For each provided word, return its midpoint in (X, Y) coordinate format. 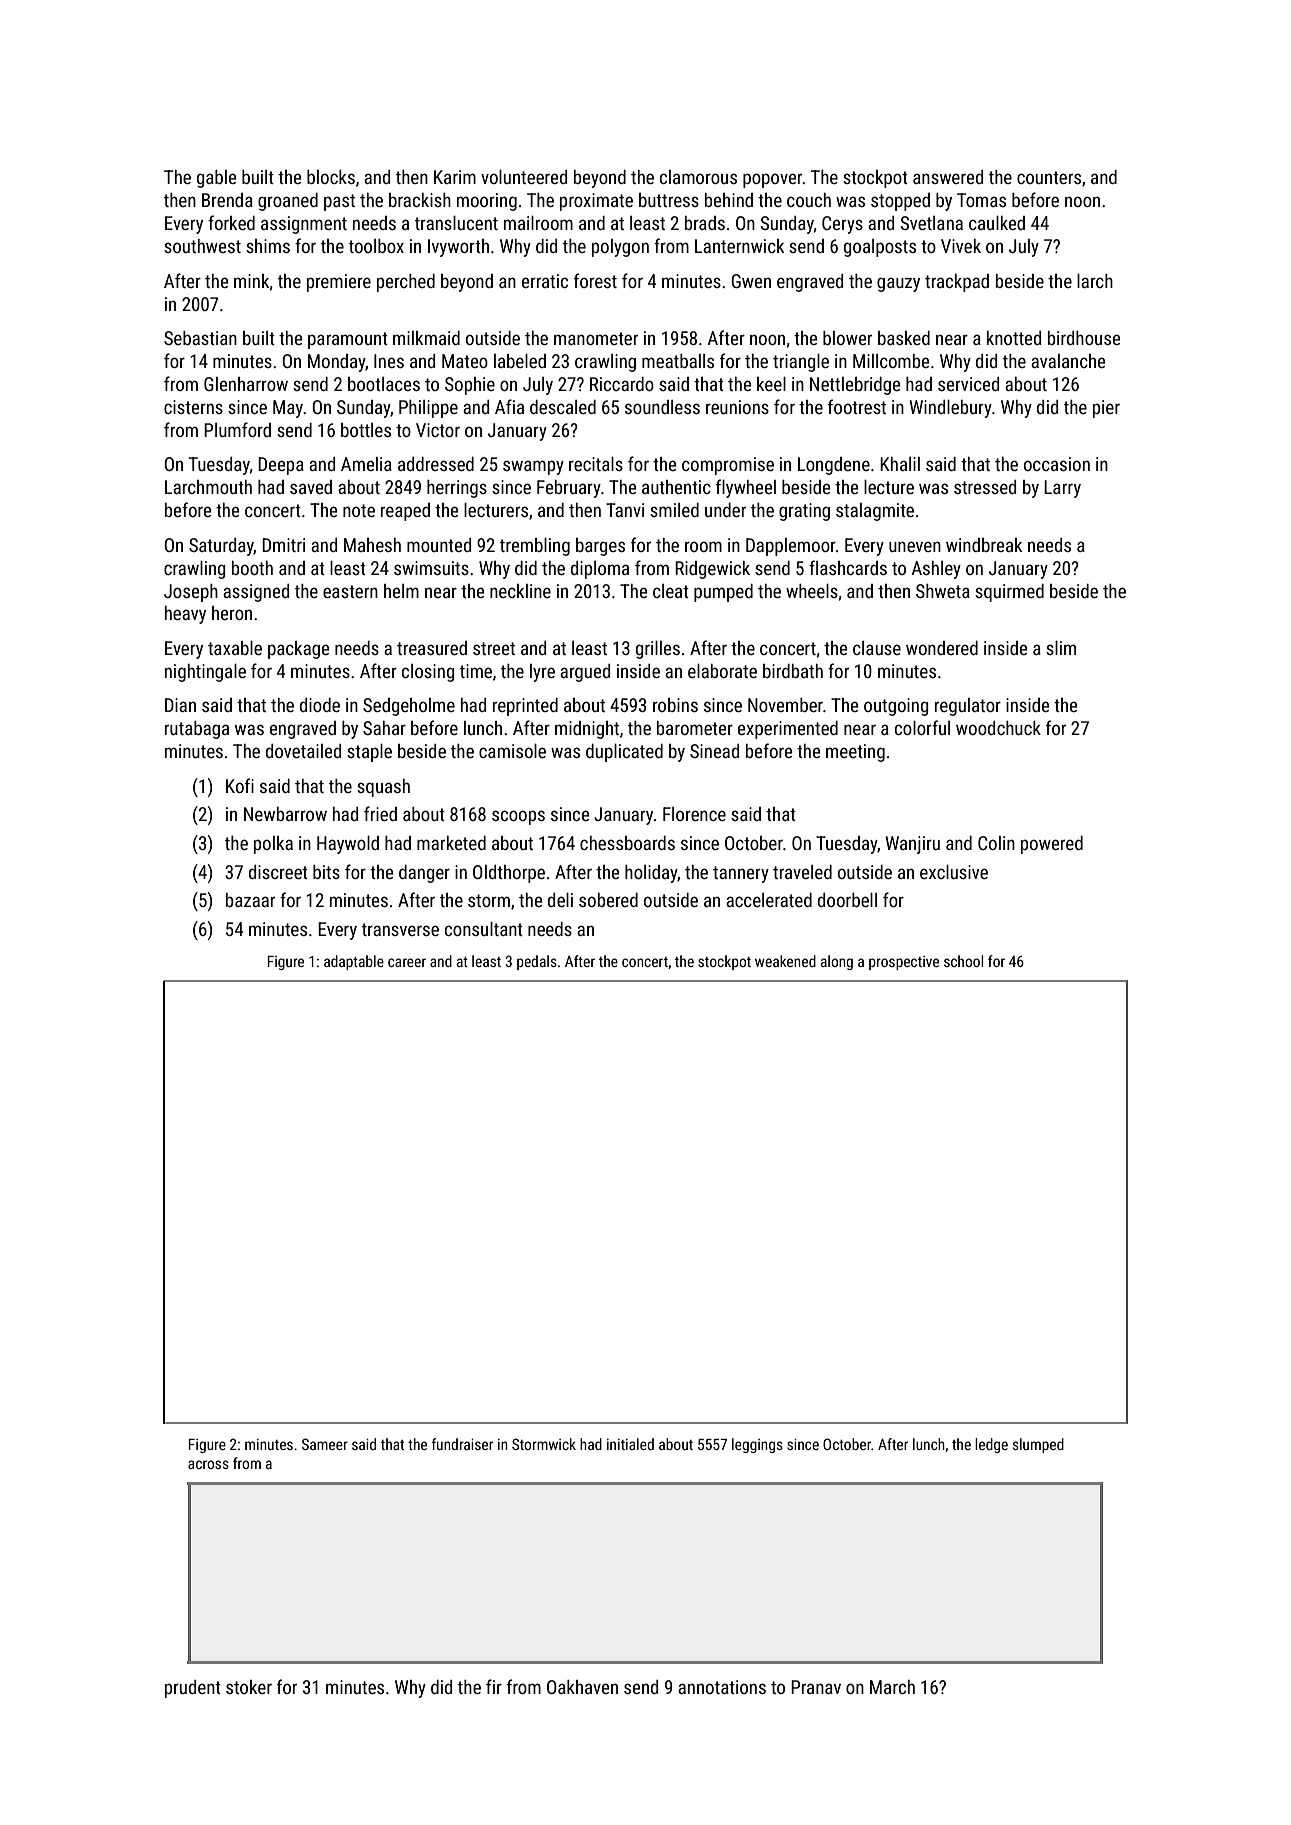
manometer (596, 338)
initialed (630, 1444)
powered (1052, 845)
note (359, 510)
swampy (533, 467)
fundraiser (462, 1444)
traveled (802, 872)
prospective (904, 963)
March (892, 1687)
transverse (400, 929)
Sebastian (200, 338)
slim (1061, 648)
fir (494, 1686)
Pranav (816, 1687)
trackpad (957, 283)
